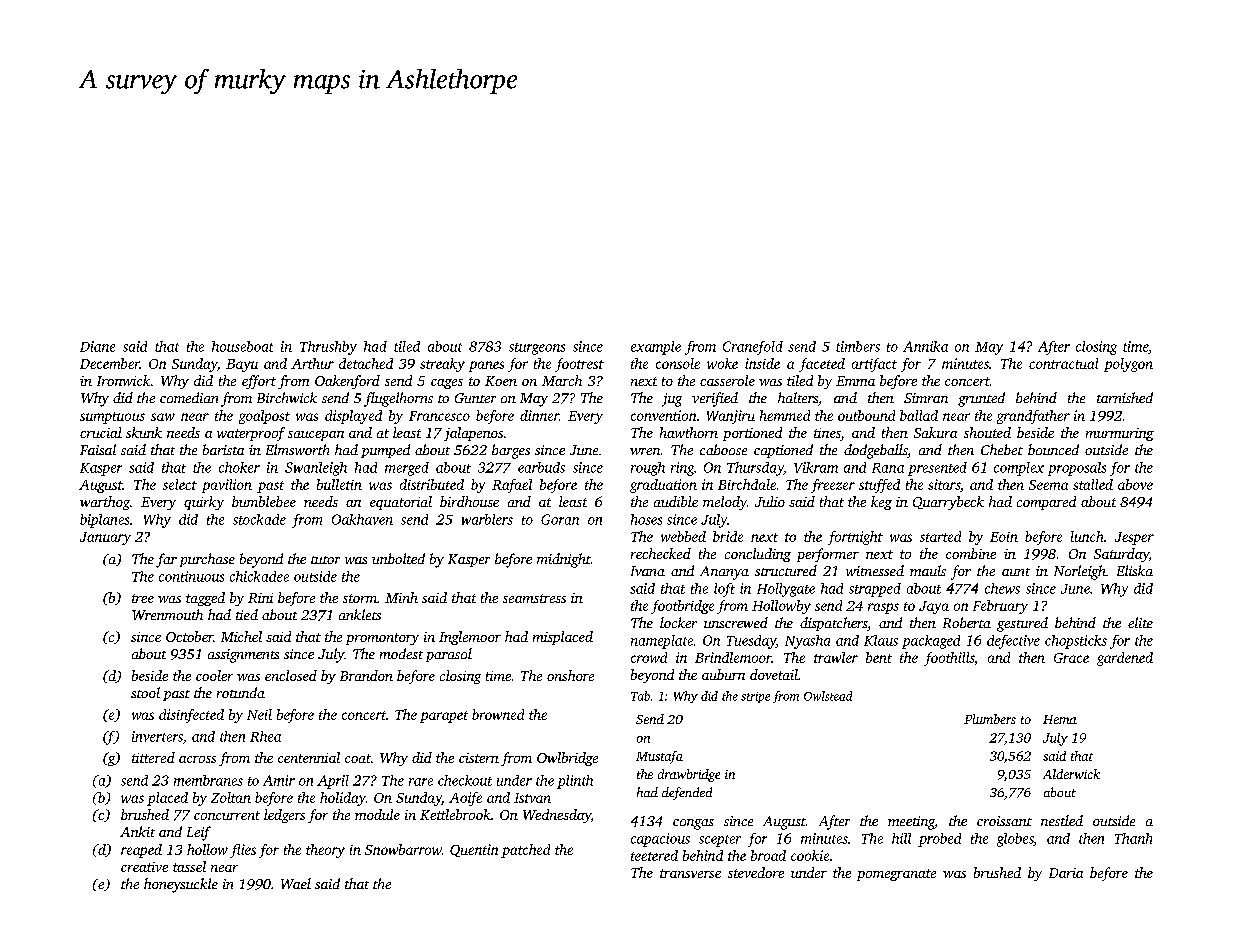 Image resolution: width=1233 pixels, height=952 pixels. What do you see at coordinates (325, 560) in the screenshot?
I see `tutor` at bounding box center [325, 560].
